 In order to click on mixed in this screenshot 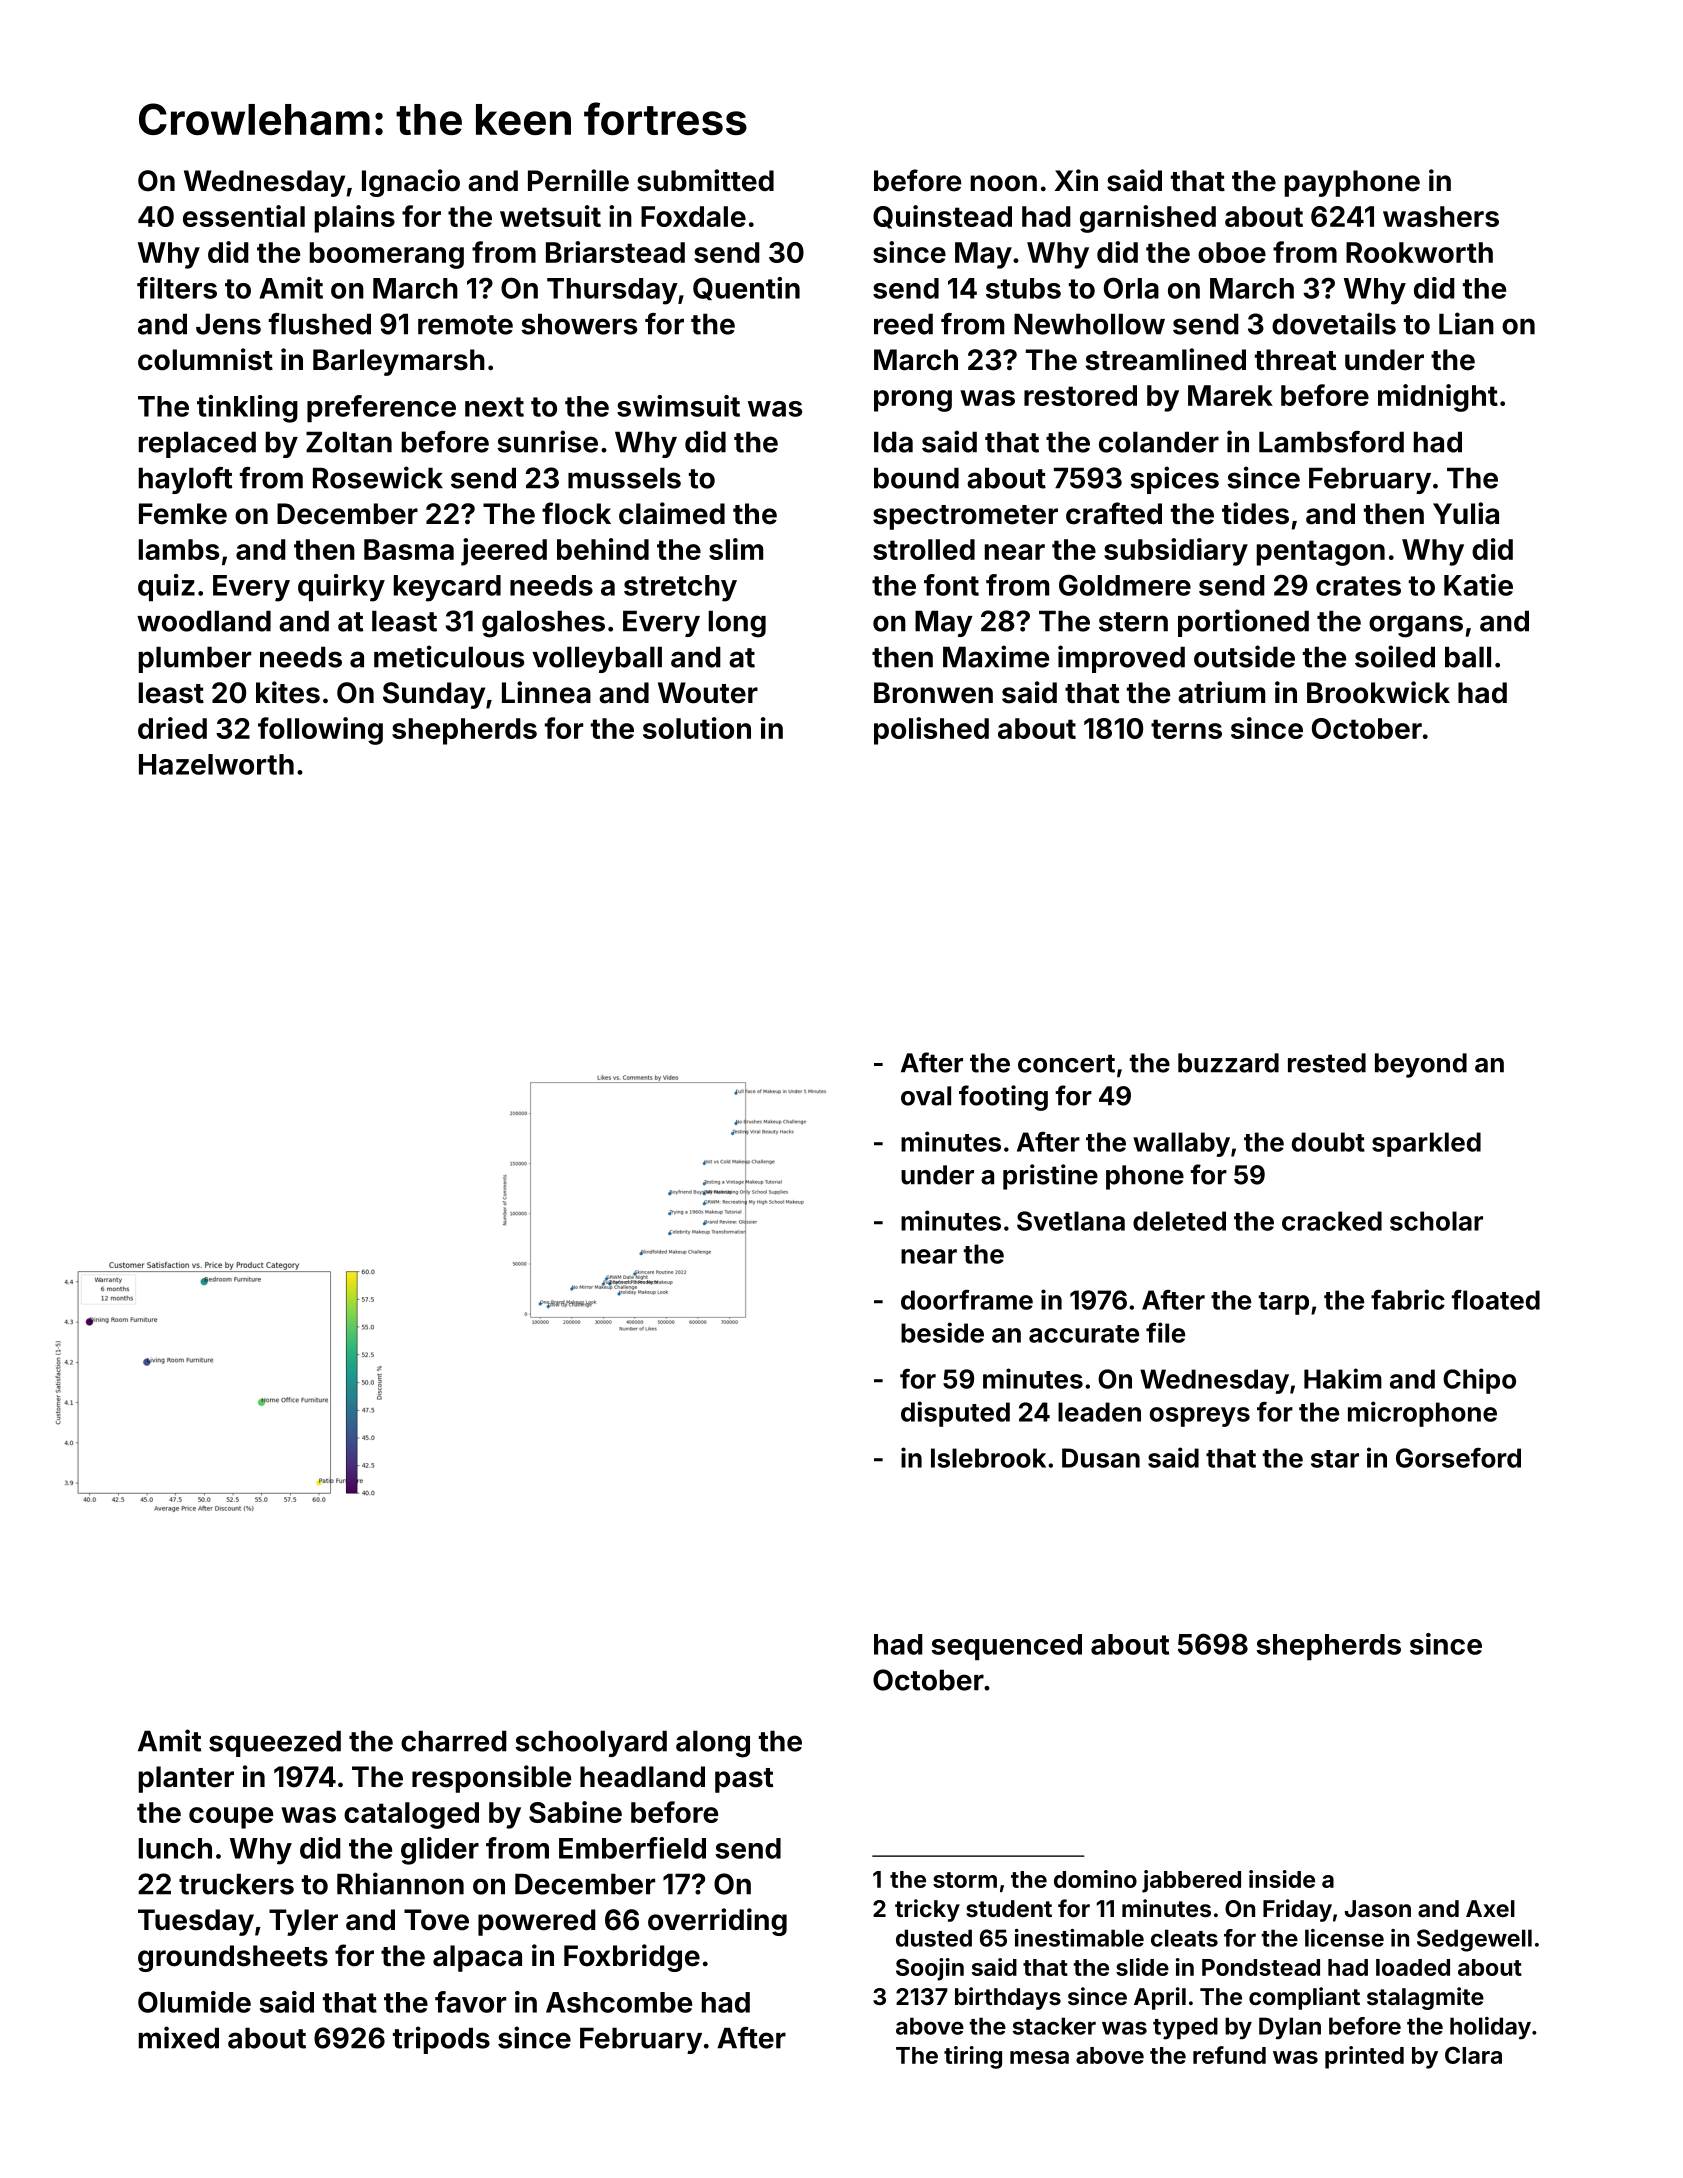, I will do `click(179, 2037)`.
